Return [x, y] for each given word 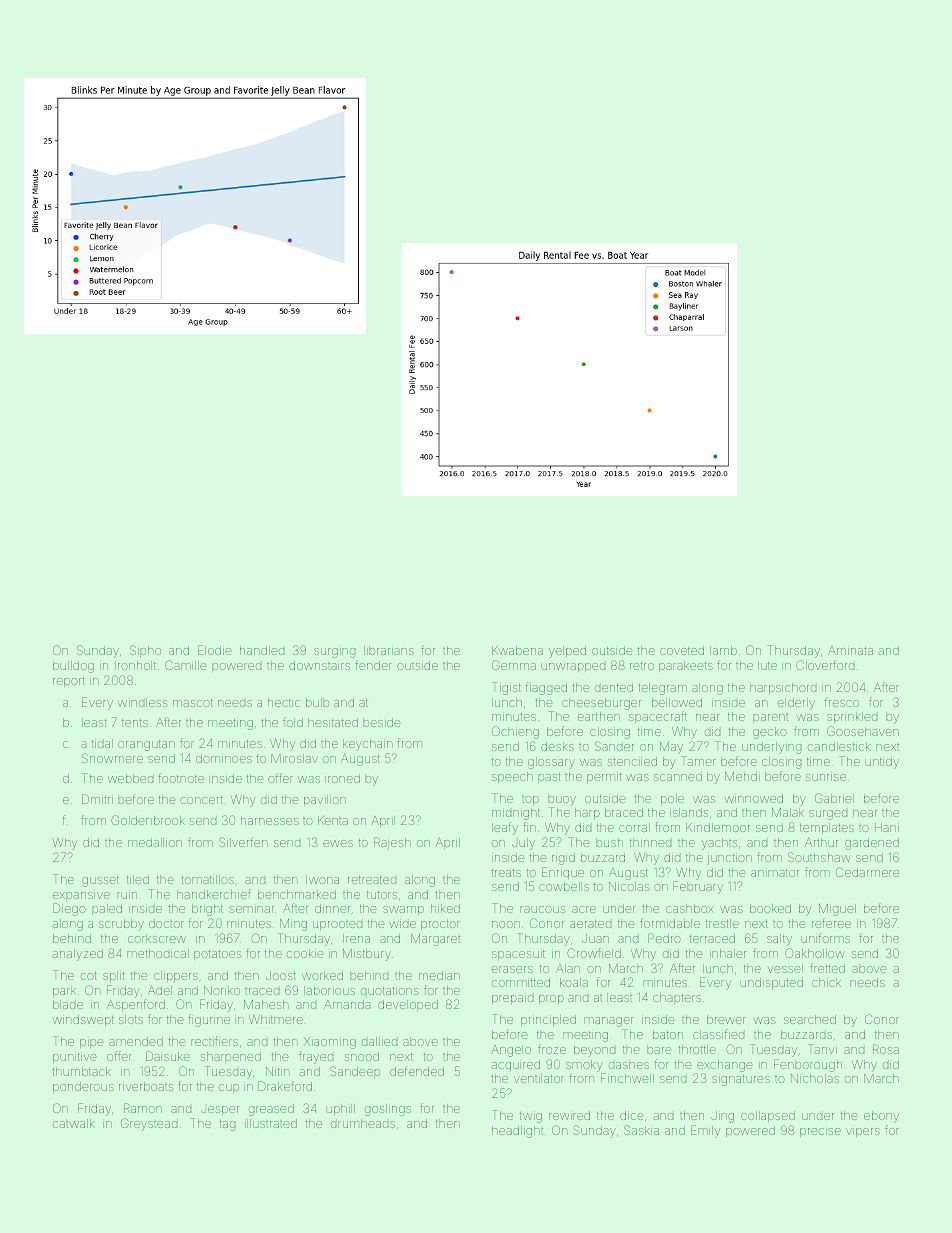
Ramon [143, 1108]
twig [530, 1117]
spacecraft [658, 717]
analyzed [77, 955]
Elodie [214, 650]
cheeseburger [601, 704]
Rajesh [392, 843]
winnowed [753, 798]
